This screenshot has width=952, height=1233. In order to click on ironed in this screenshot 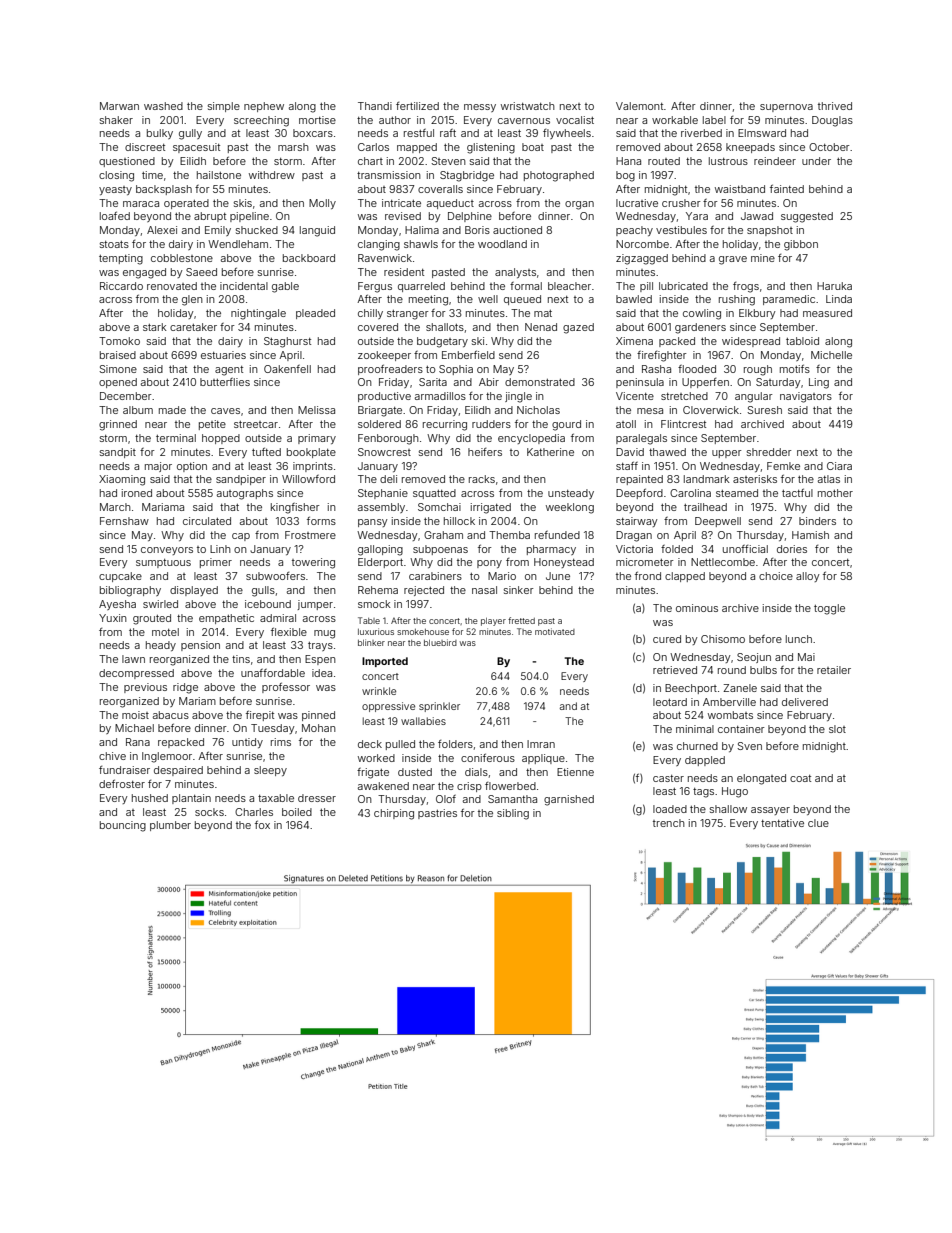, I will do `click(137, 493)`.
